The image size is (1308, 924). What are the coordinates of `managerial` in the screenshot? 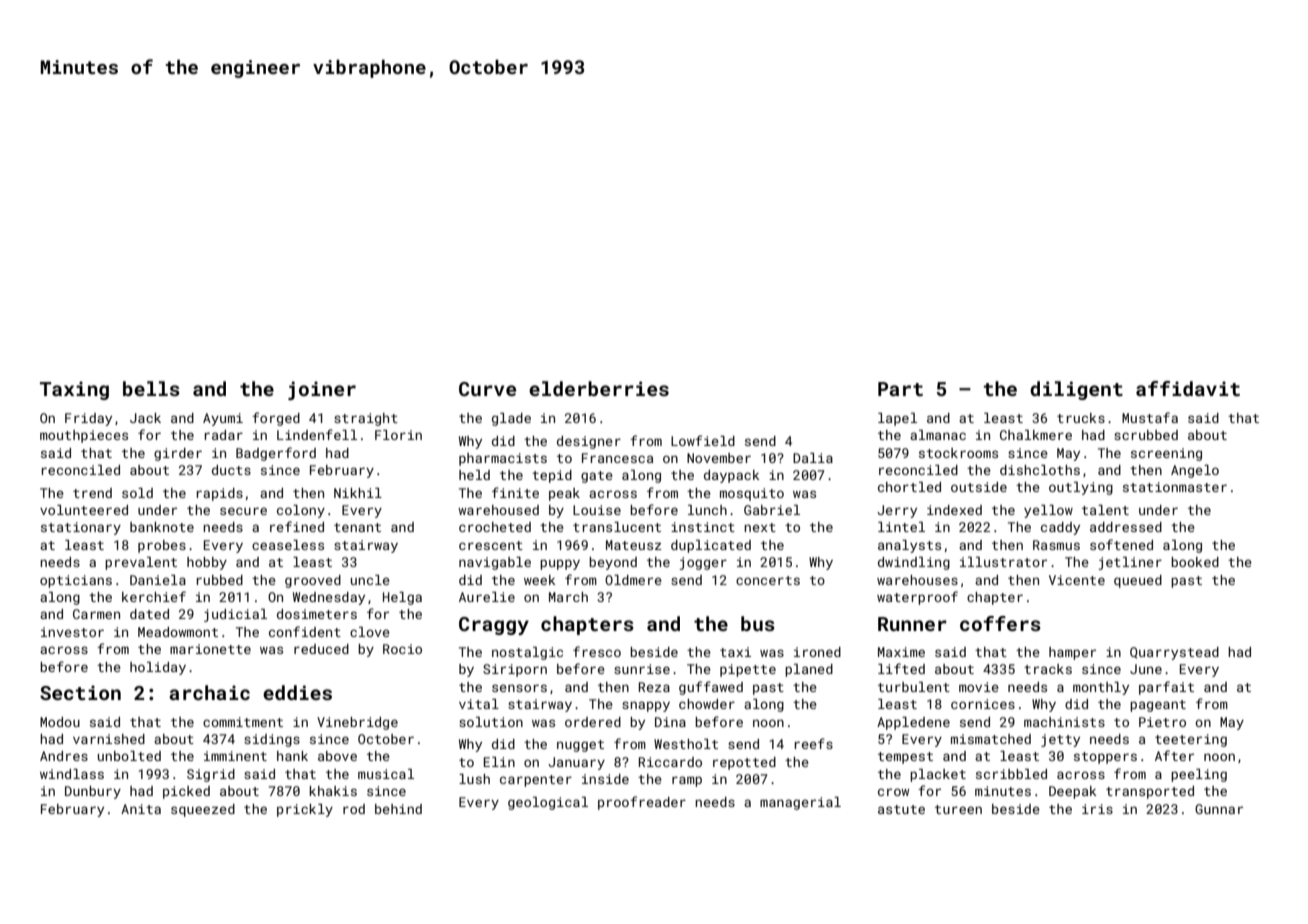 It's located at (800, 803).
